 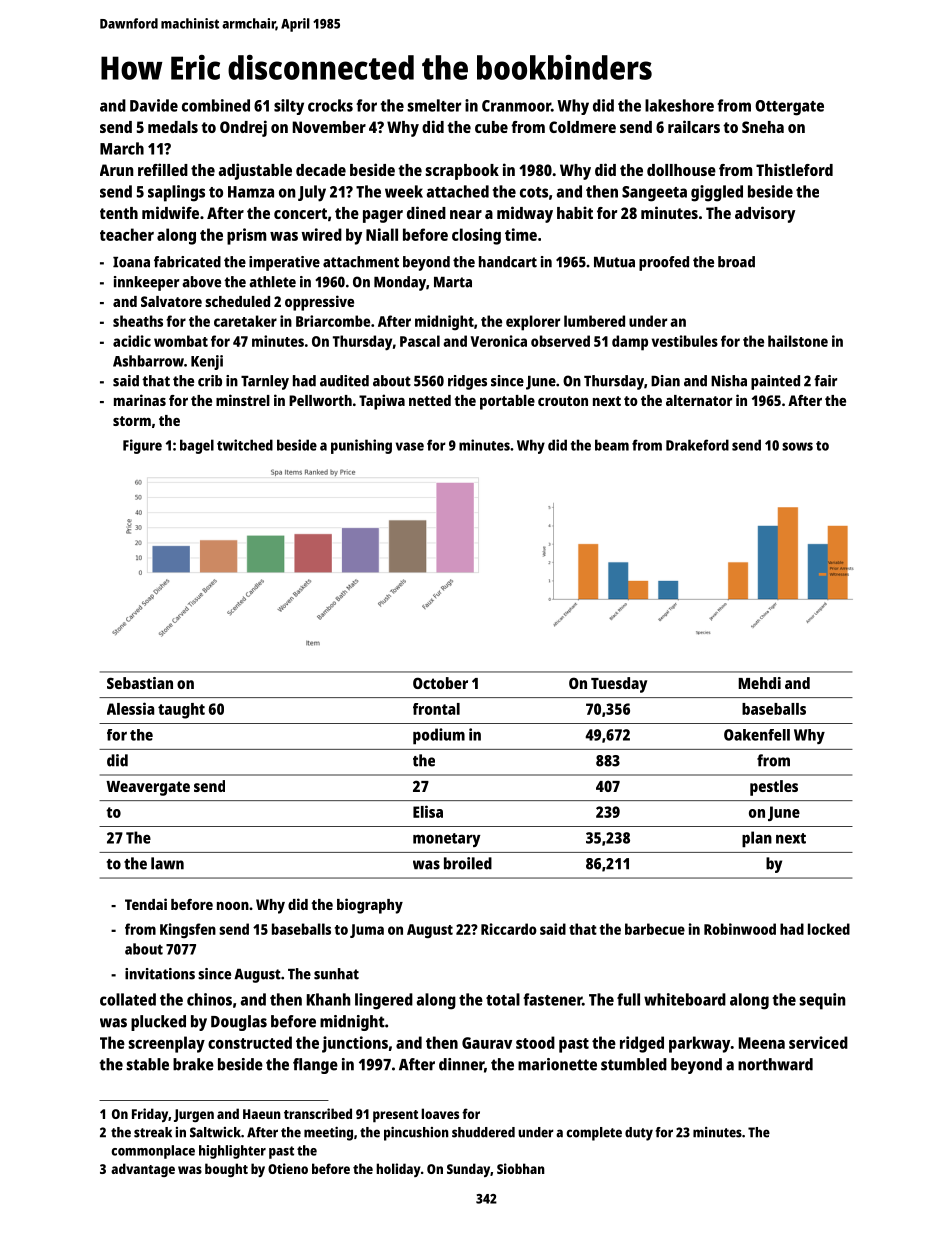 What do you see at coordinates (361, 446) in the image?
I see `punishing` at bounding box center [361, 446].
